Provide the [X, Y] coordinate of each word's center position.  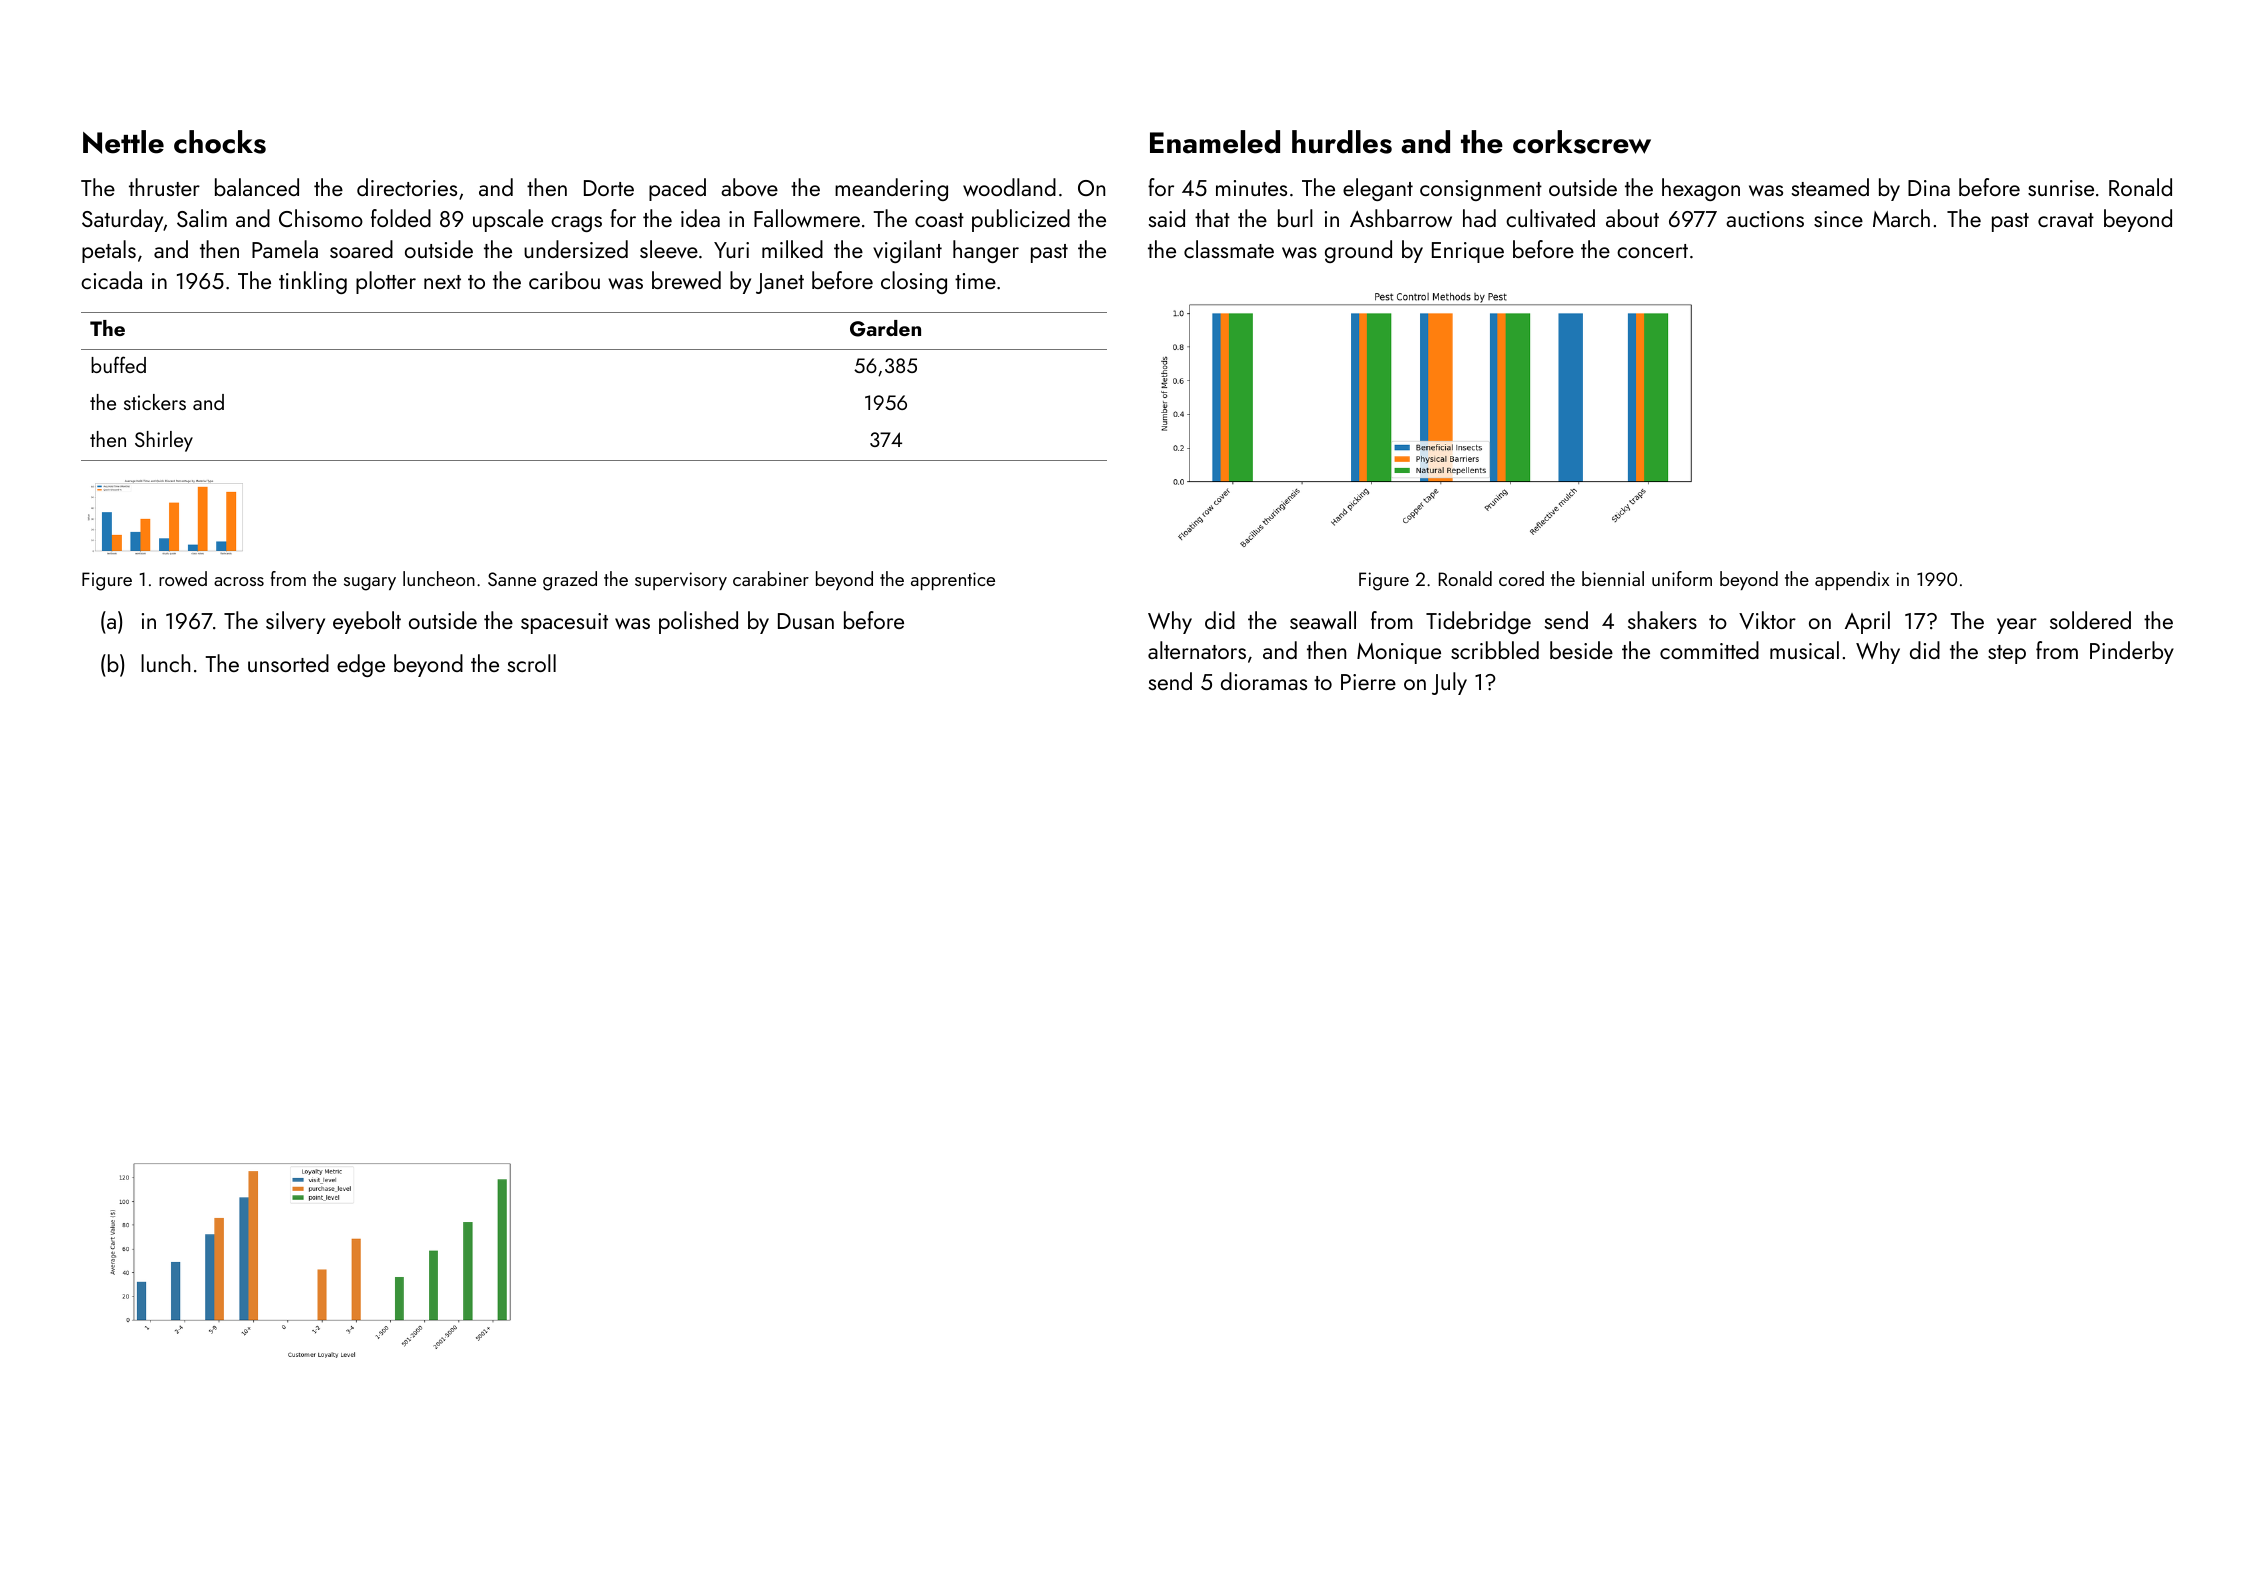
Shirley [164, 441]
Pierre [1368, 682]
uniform [1682, 578]
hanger [986, 251]
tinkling [313, 282]
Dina [1929, 188]
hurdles [1342, 142]
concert [1652, 251]
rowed [183, 578]
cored [1521, 578]
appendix [1852, 580]
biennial [1613, 578]
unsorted [288, 663]
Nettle [123, 142]
